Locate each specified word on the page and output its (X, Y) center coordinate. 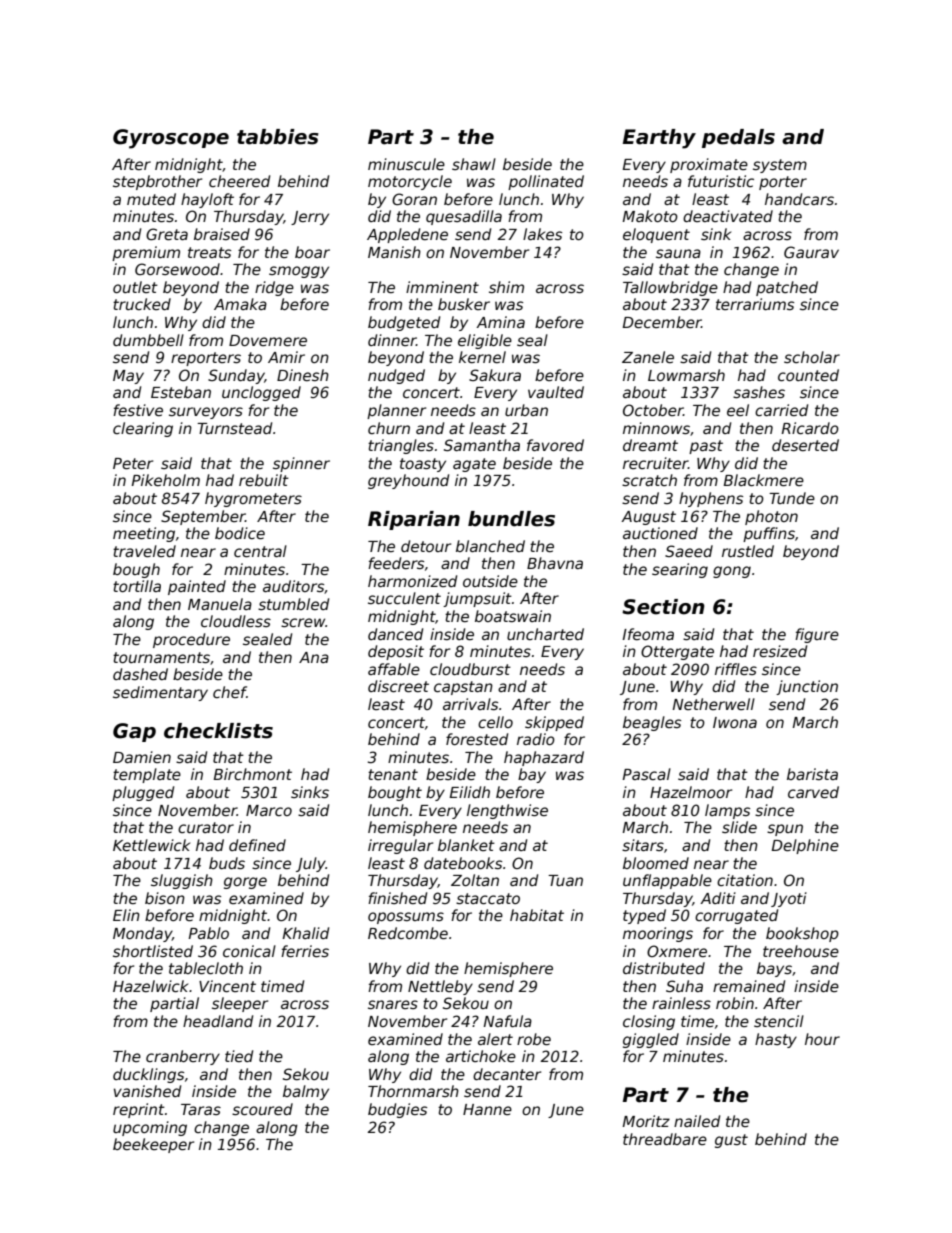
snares (393, 1004)
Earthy (659, 139)
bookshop (802, 934)
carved (813, 792)
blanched (490, 546)
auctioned (660, 533)
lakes (542, 234)
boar (312, 252)
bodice (240, 533)
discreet (398, 686)
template (147, 775)
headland (218, 1021)
